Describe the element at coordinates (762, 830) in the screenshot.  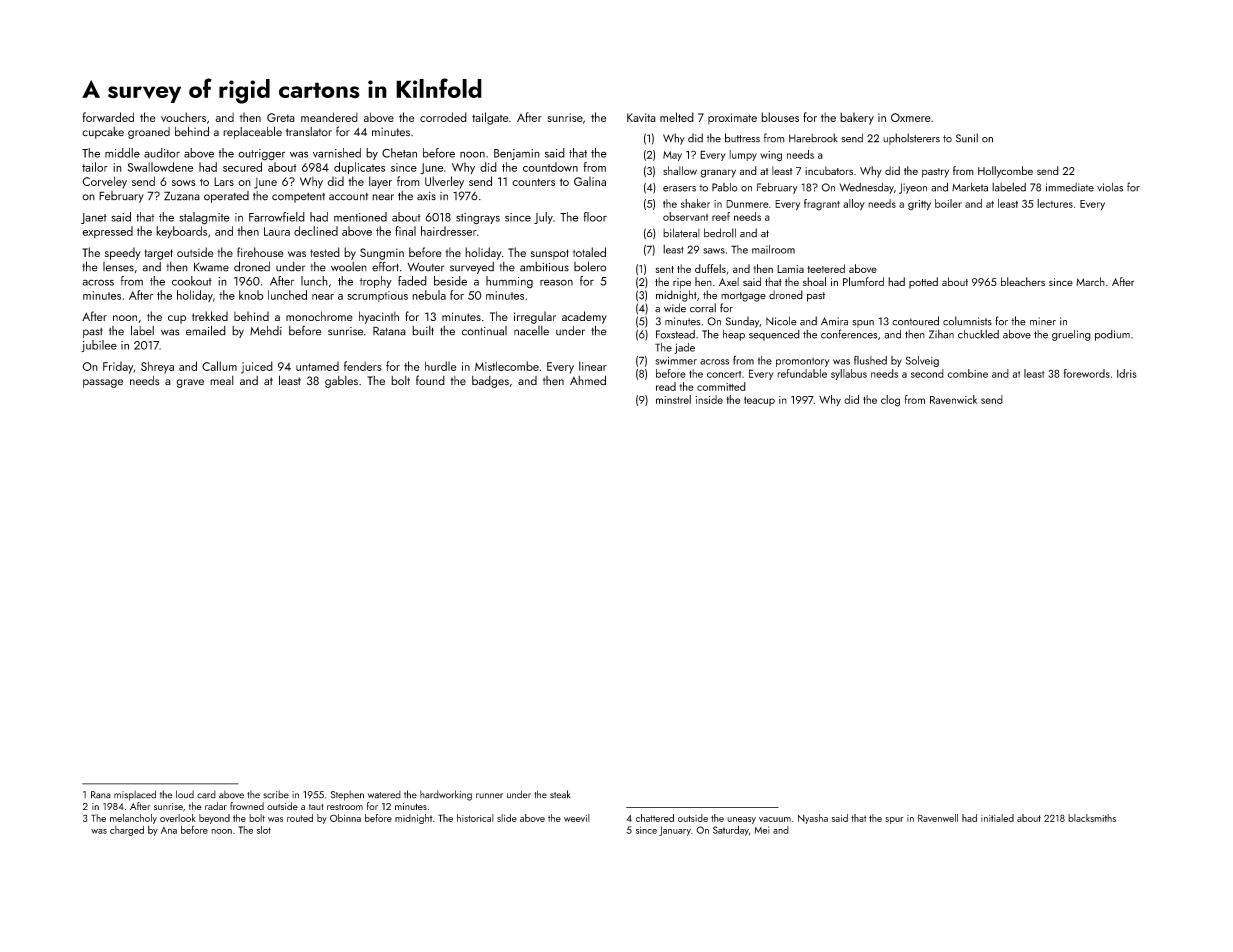
I see `Mei` at that location.
